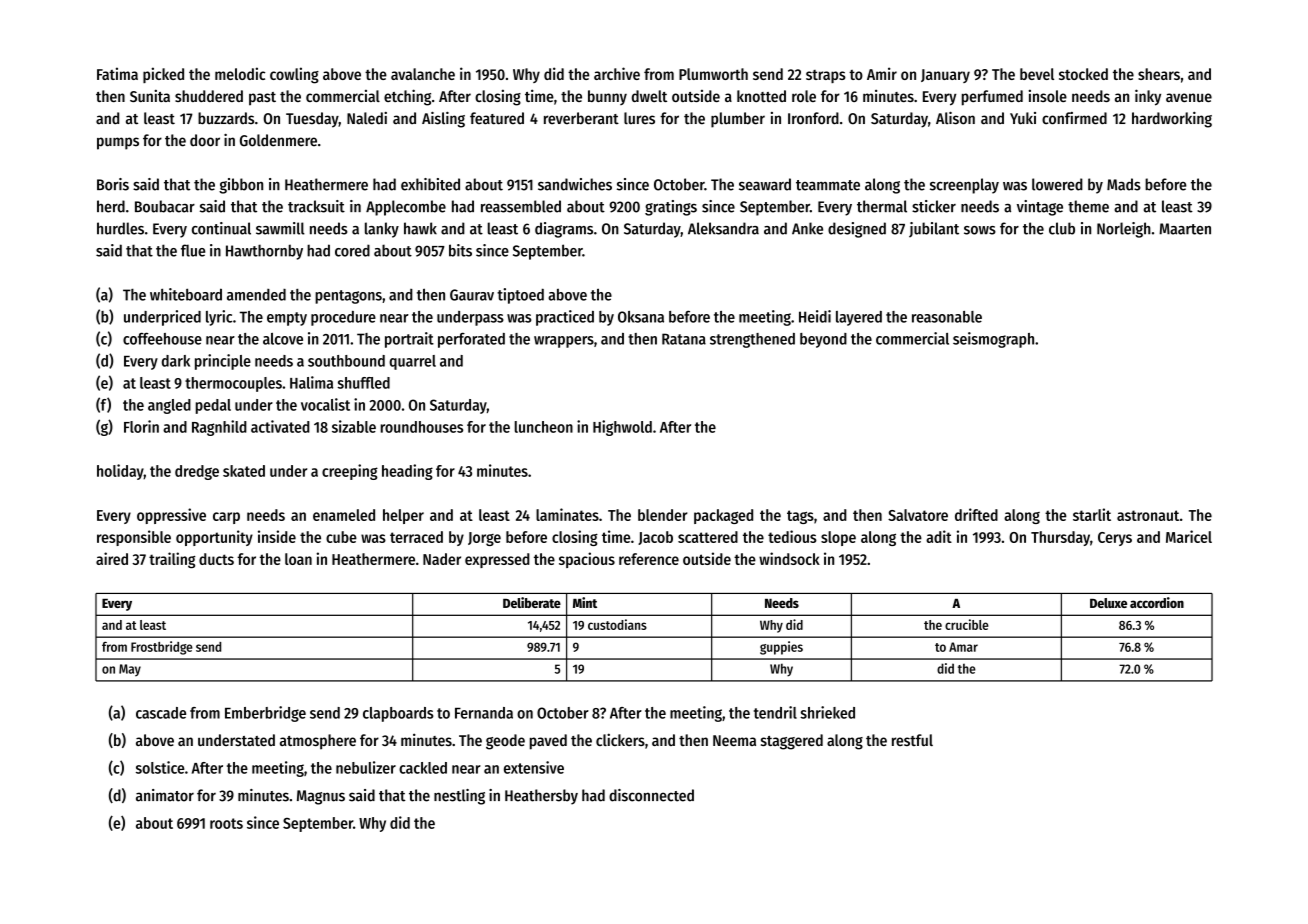 This screenshot has height=924, width=1308. What do you see at coordinates (117, 73) in the screenshot?
I see `Fatima` at bounding box center [117, 73].
